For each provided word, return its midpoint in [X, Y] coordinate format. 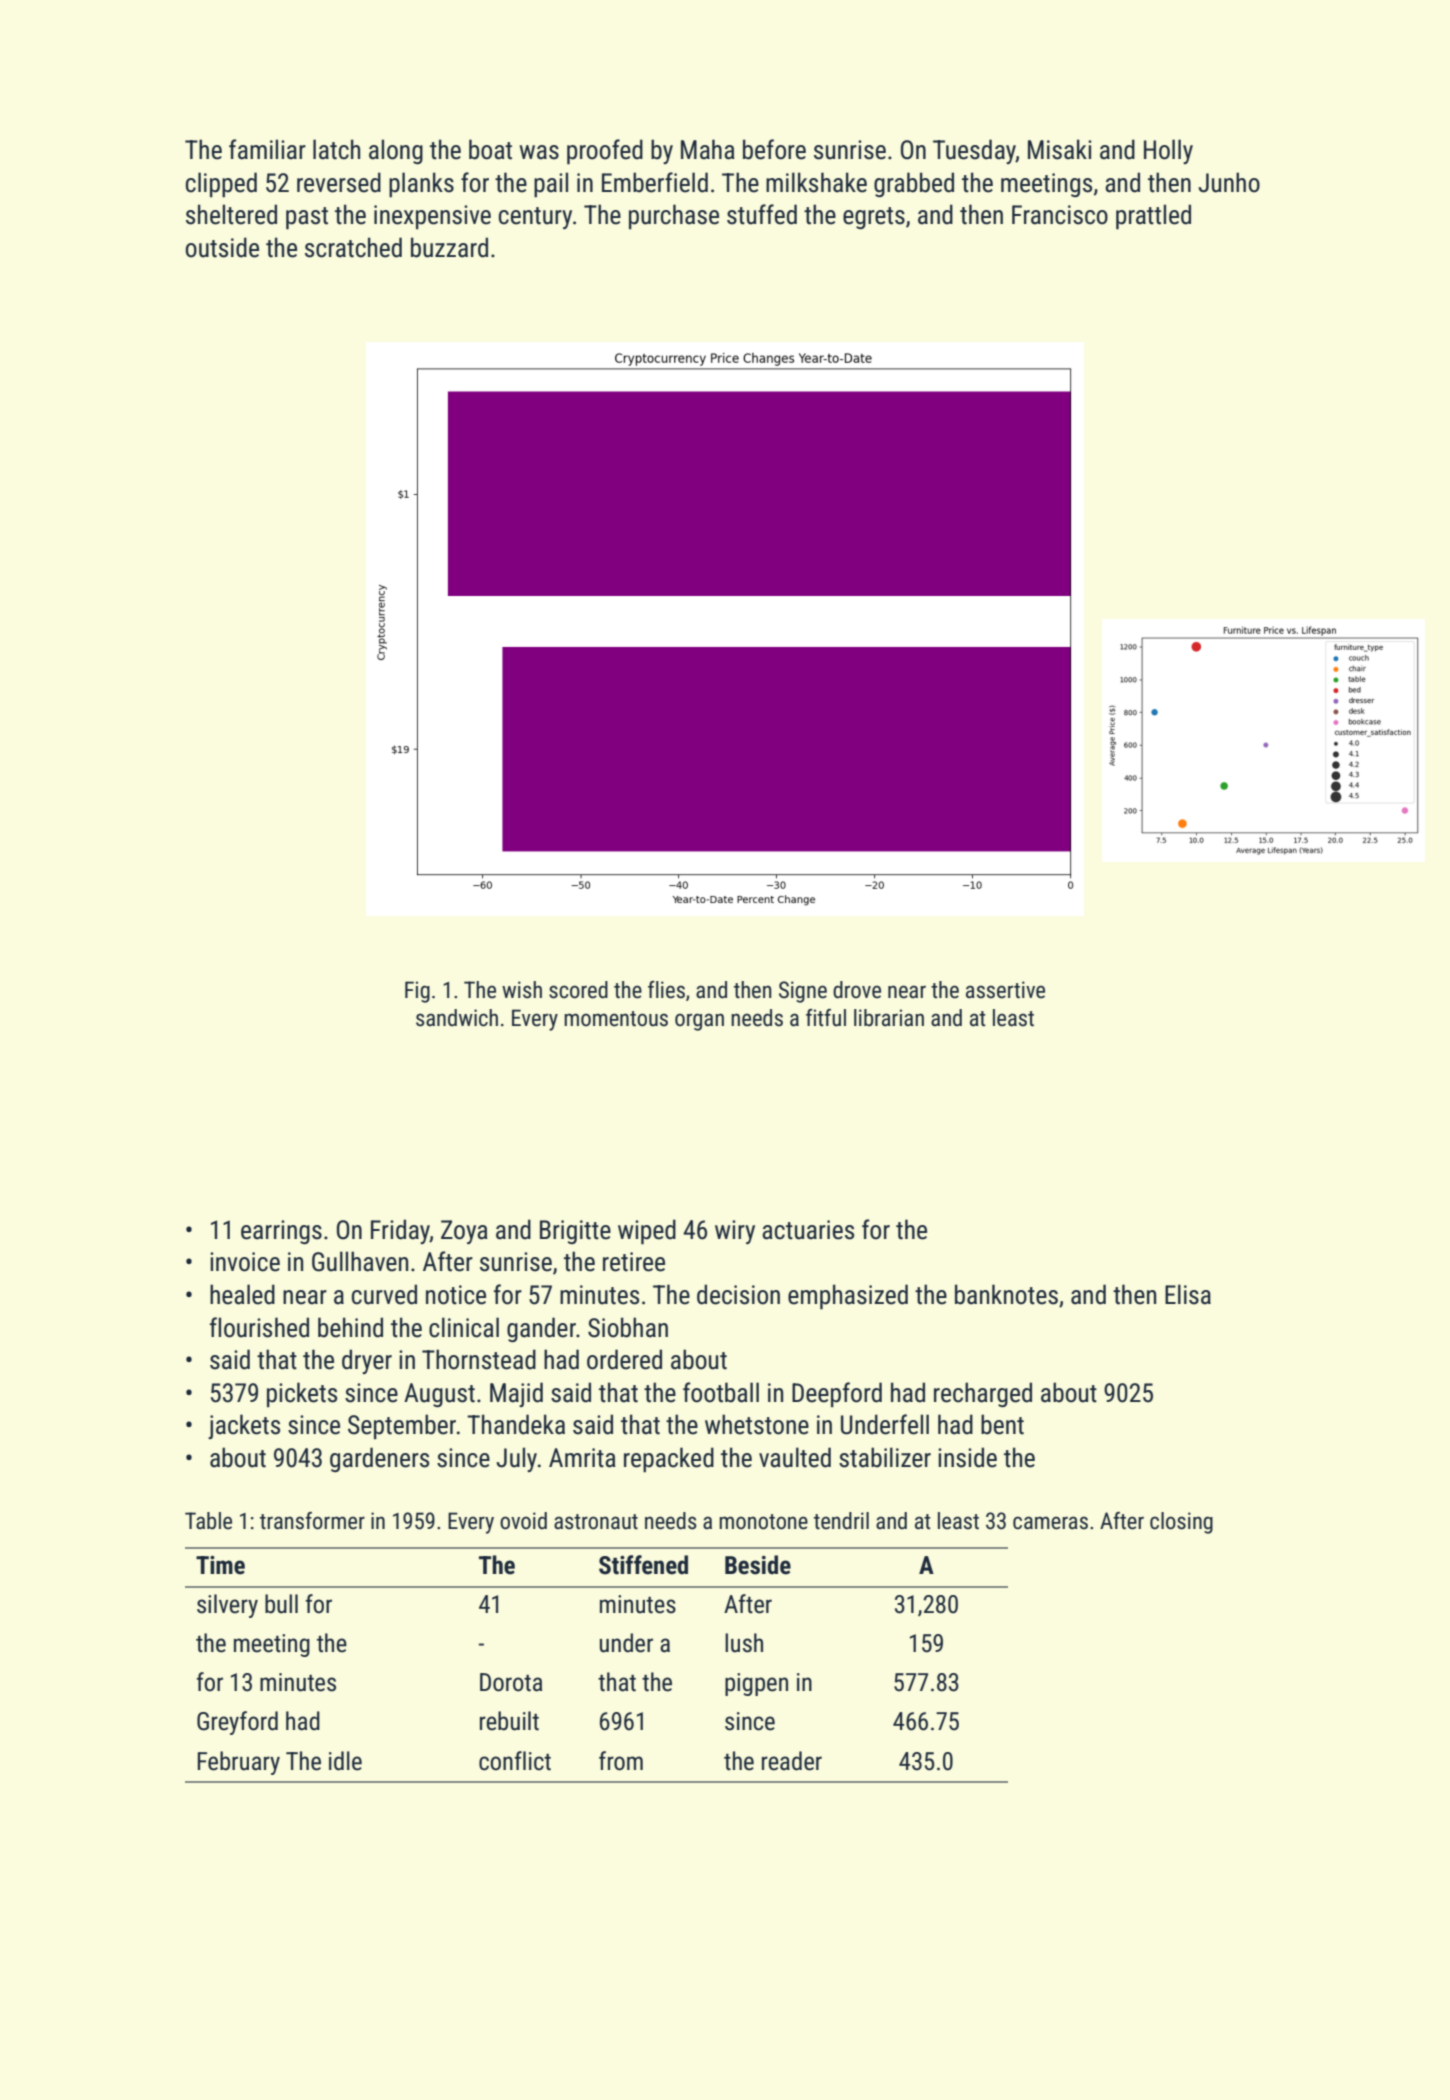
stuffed [762, 214]
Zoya [464, 1232]
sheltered [231, 214]
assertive [1005, 990]
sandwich [457, 1018]
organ [699, 1022]
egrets [874, 218]
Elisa [1188, 1294]
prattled [1153, 217]
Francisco [1060, 215]
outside [222, 247]
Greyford [237, 1723]
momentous [616, 1019]
